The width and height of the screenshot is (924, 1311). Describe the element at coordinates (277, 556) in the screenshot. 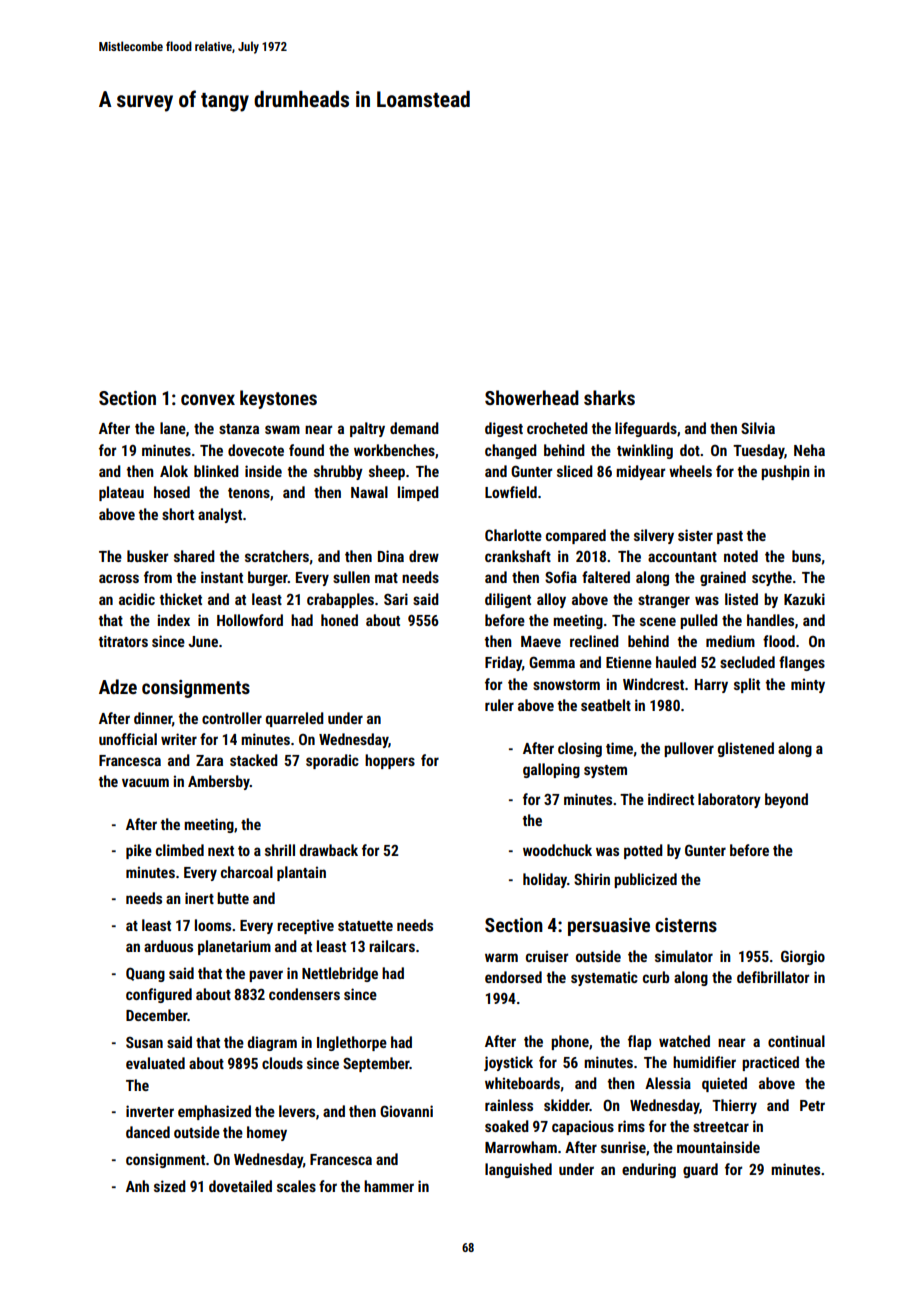

I see `scratchers` at that location.
